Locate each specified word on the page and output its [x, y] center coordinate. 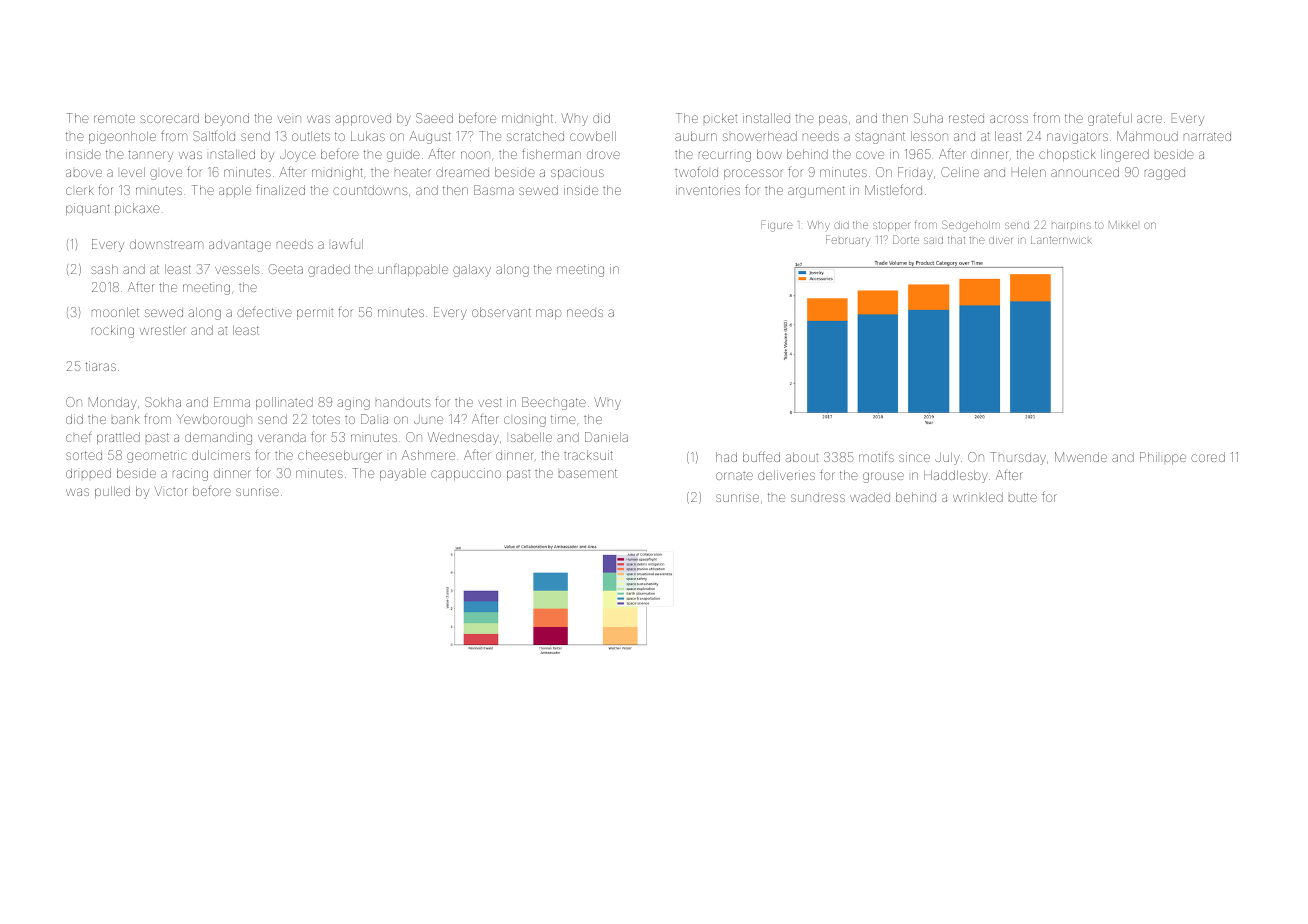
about [802, 457]
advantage [240, 246]
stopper [891, 226]
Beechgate [554, 403]
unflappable [413, 269]
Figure [777, 226]
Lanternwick [1061, 240]
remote [114, 119]
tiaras [100, 366]
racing [190, 474]
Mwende [1081, 457]
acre [1149, 119]
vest [490, 402]
